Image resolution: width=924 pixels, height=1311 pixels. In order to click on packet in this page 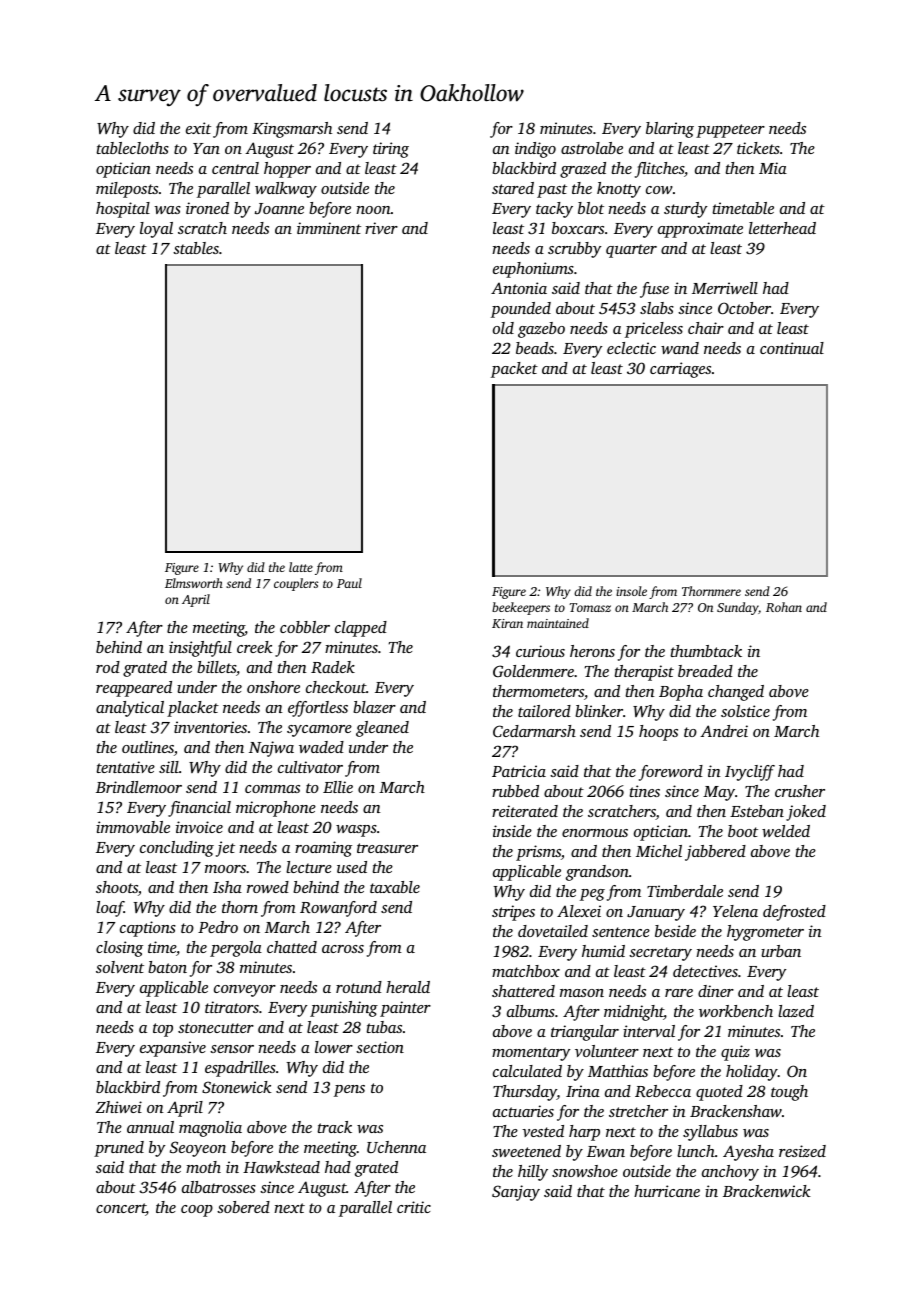, I will do `click(514, 370)`.
